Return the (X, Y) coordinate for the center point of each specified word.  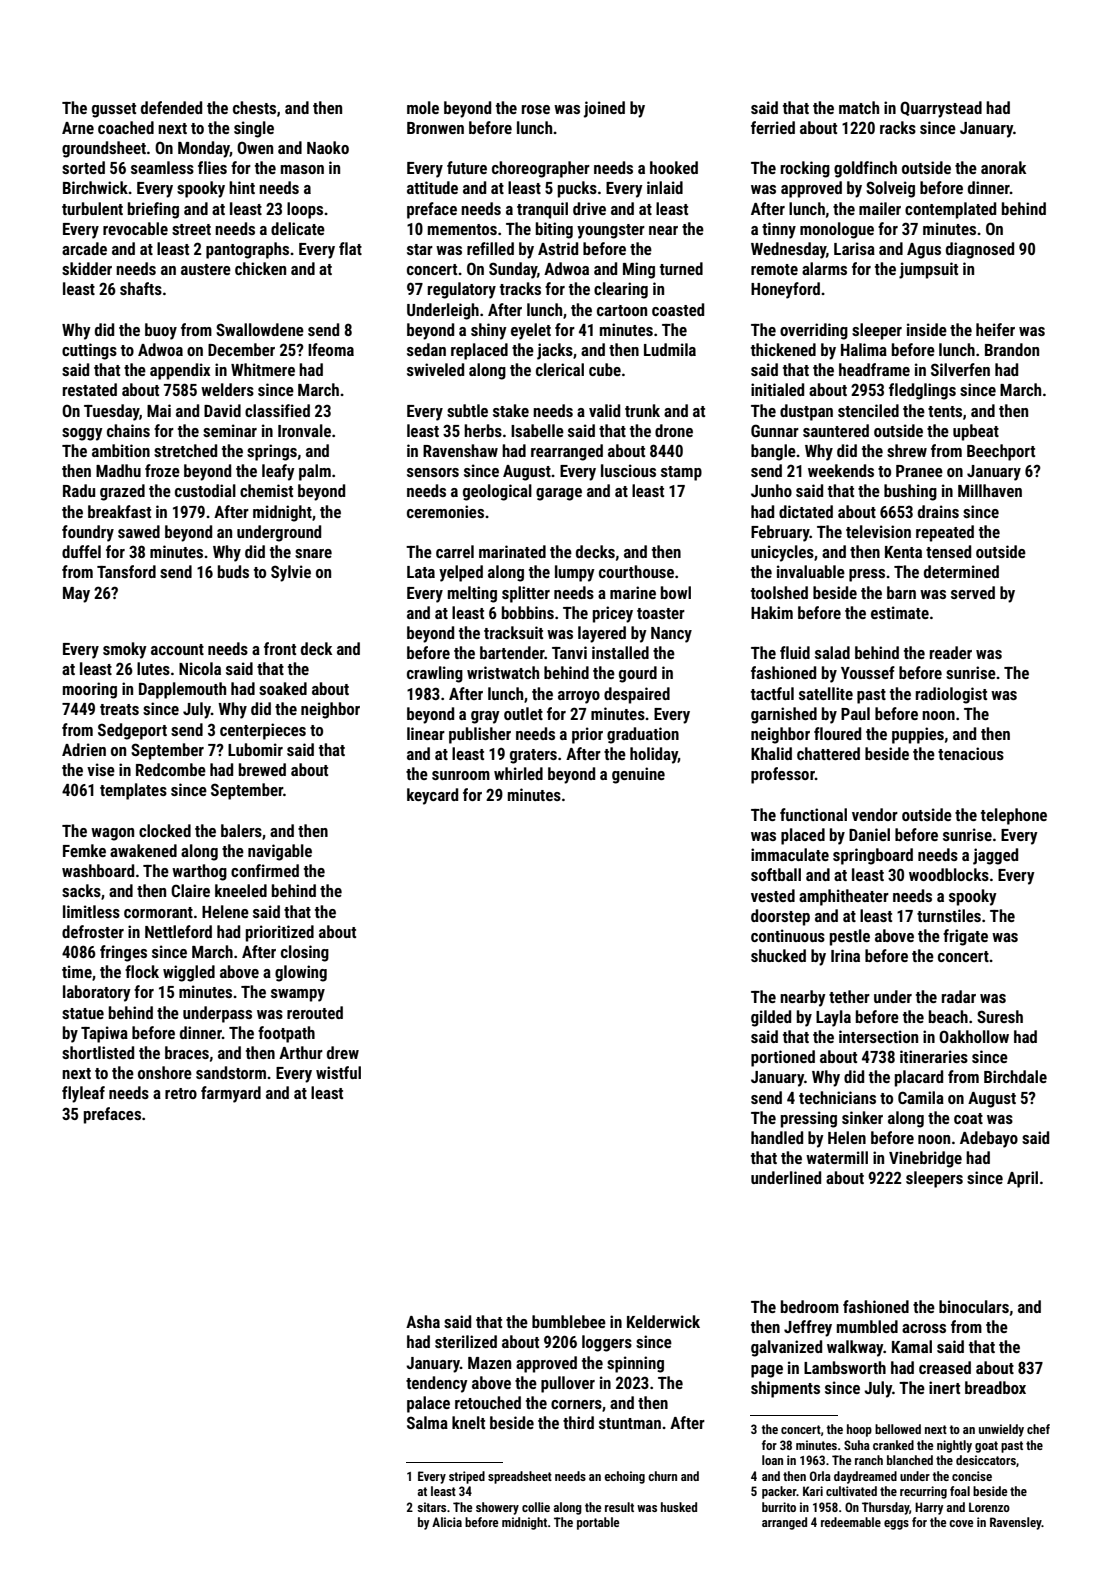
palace (428, 1404)
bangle (773, 452)
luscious (628, 470)
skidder (87, 268)
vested (773, 895)
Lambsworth (845, 1367)
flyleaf (83, 1094)
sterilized (466, 1341)
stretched (185, 450)
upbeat (976, 432)
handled (777, 1137)
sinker (862, 1117)
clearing (621, 290)
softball (776, 874)
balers (241, 830)
